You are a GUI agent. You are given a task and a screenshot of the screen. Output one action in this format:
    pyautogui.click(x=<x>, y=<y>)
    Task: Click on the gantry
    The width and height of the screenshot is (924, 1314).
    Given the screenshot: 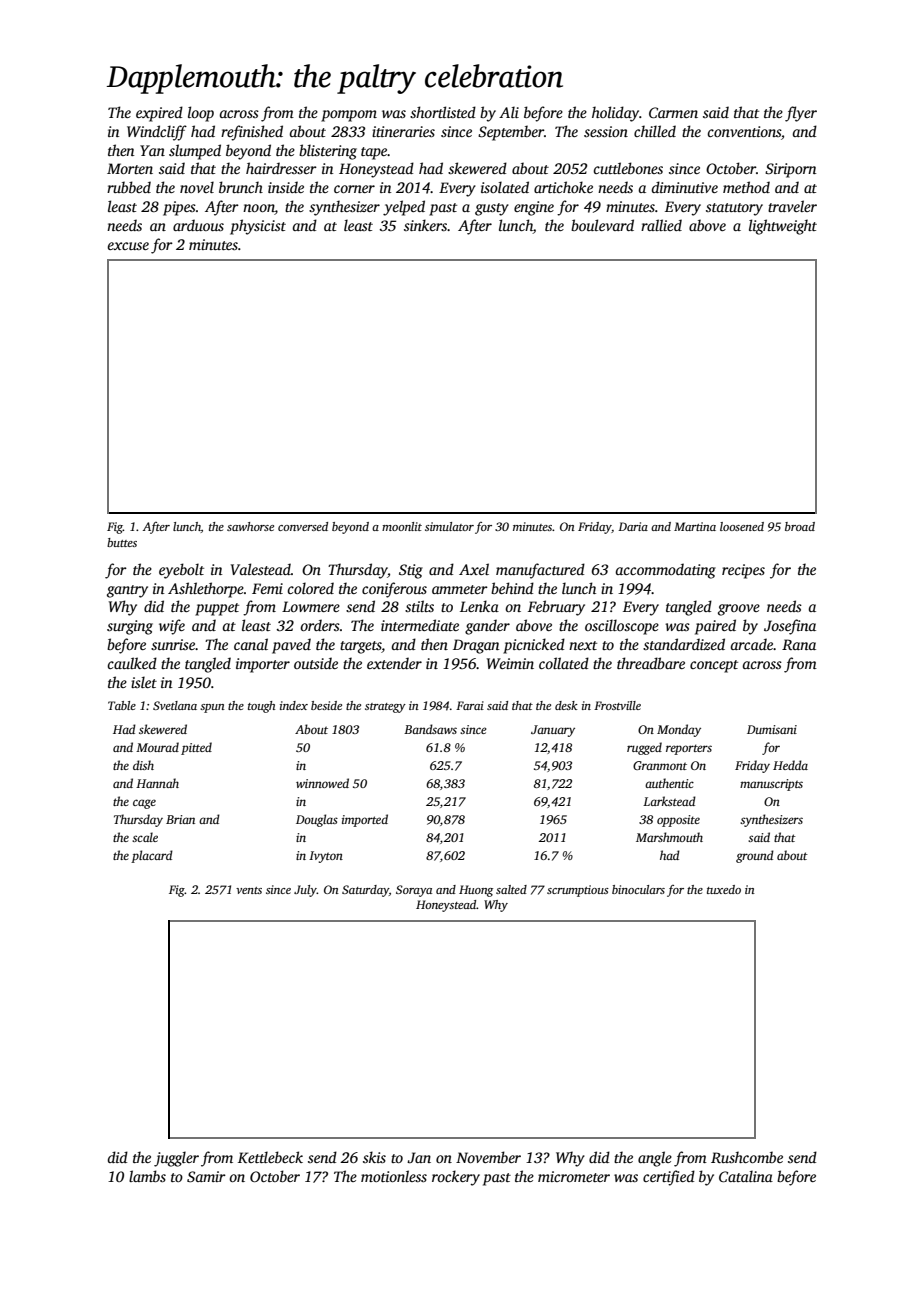 What is the action you would take?
    pyautogui.click(x=127, y=591)
